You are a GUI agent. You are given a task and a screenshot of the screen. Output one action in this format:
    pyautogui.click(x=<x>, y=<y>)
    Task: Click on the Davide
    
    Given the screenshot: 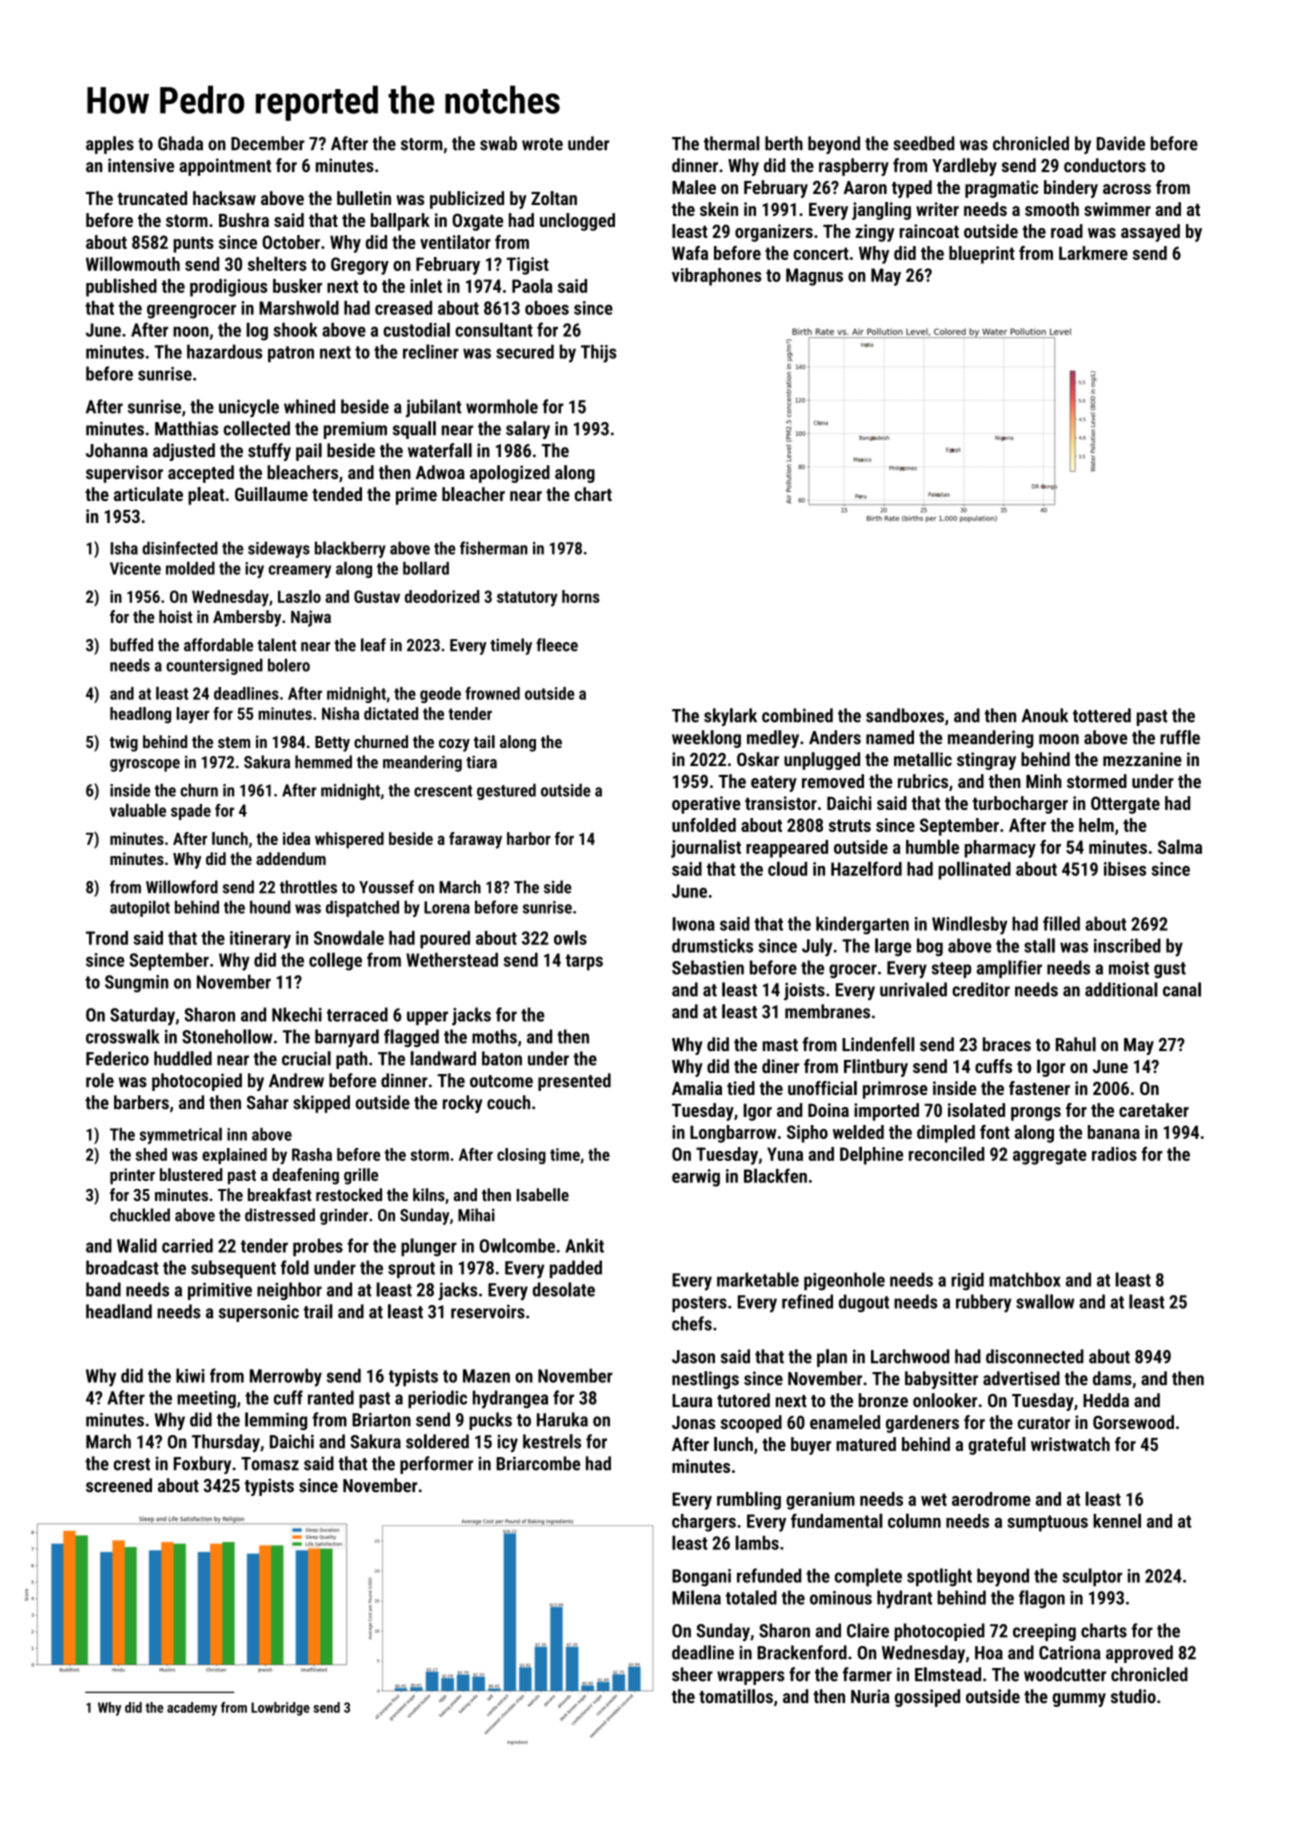 What is the action you would take?
    pyautogui.click(x=1121, y=143)
